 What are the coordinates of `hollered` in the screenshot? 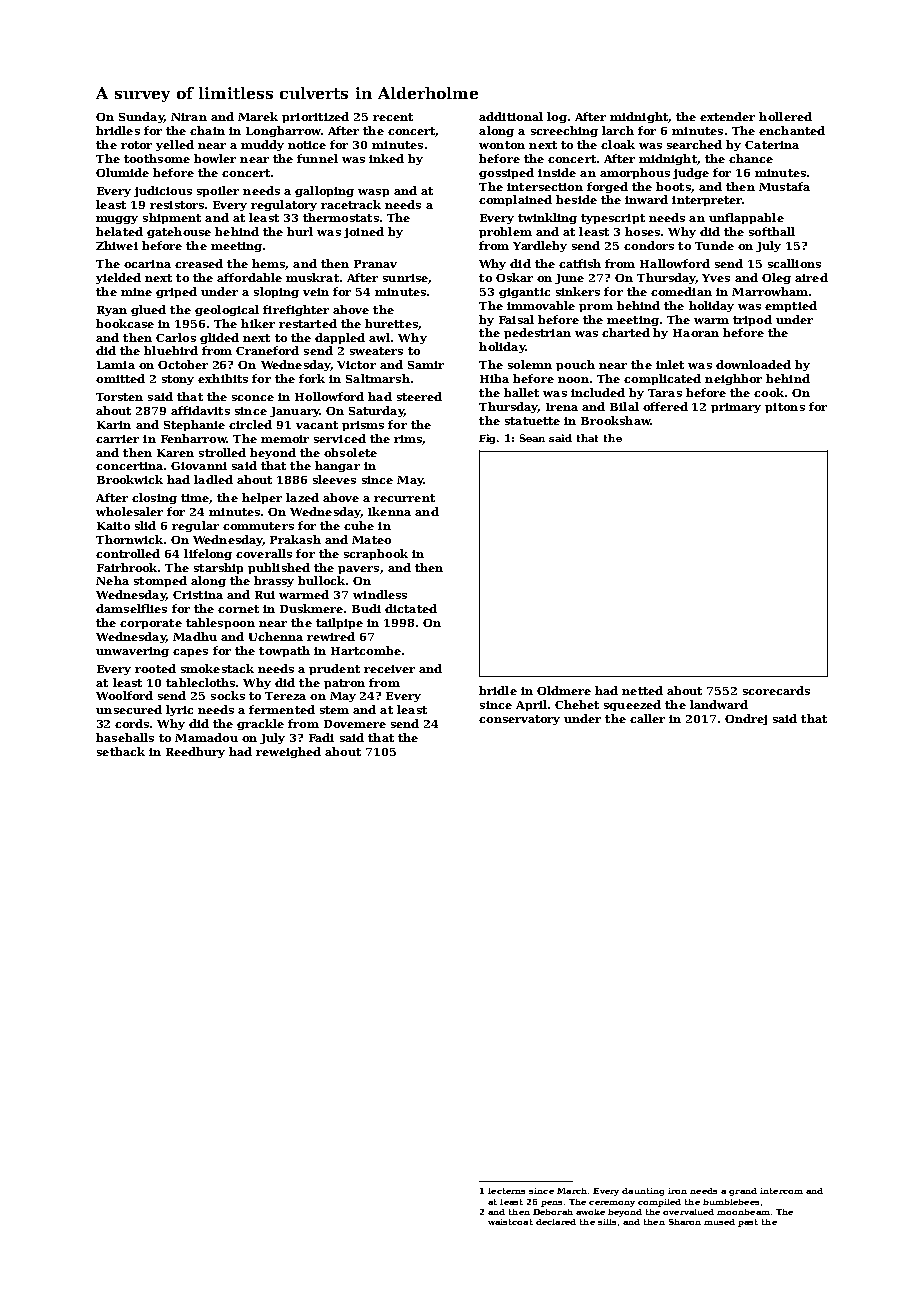 It's located at (785, 116).
